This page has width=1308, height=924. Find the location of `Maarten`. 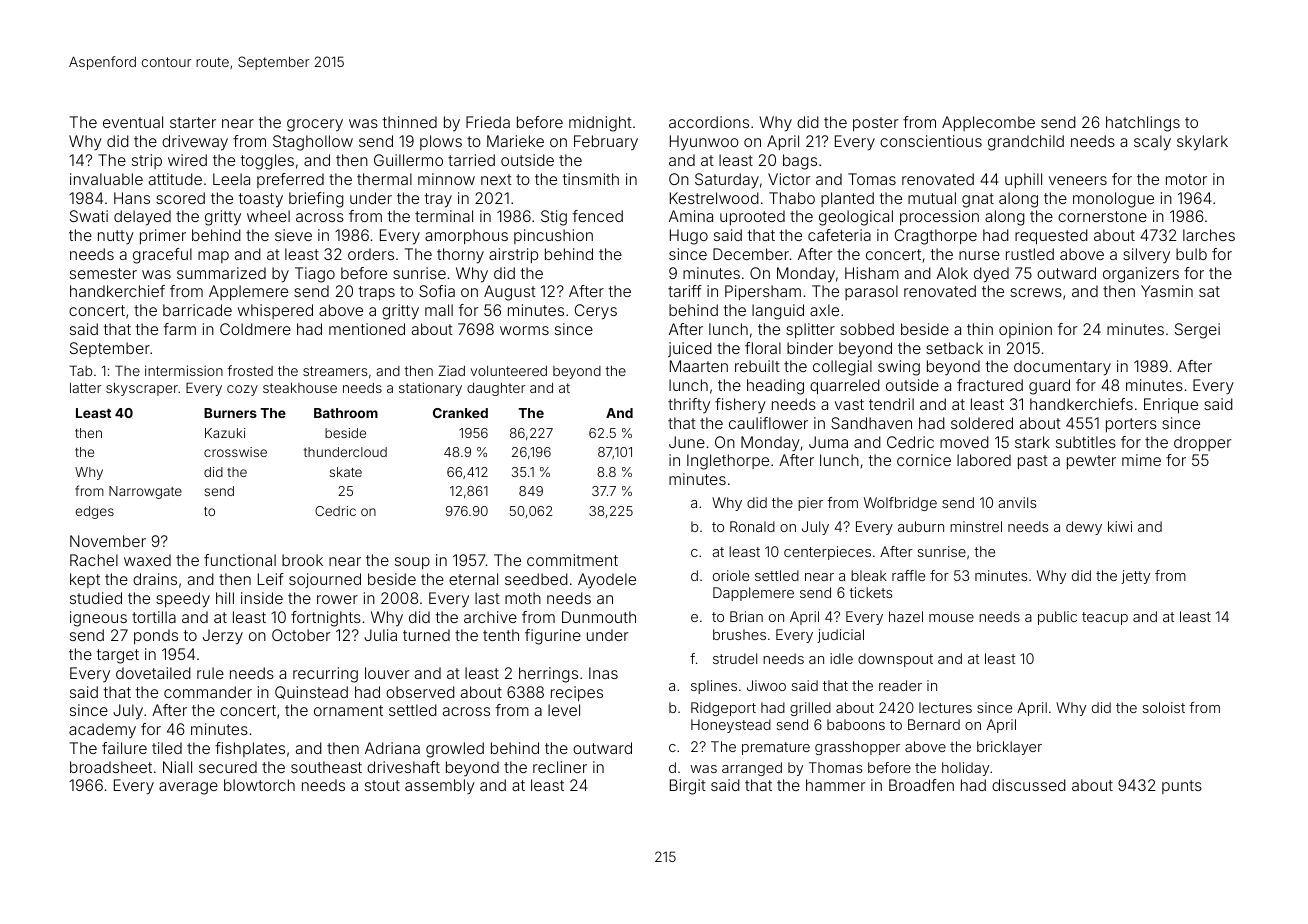

Maarten is located at coordinates (699, 366).
